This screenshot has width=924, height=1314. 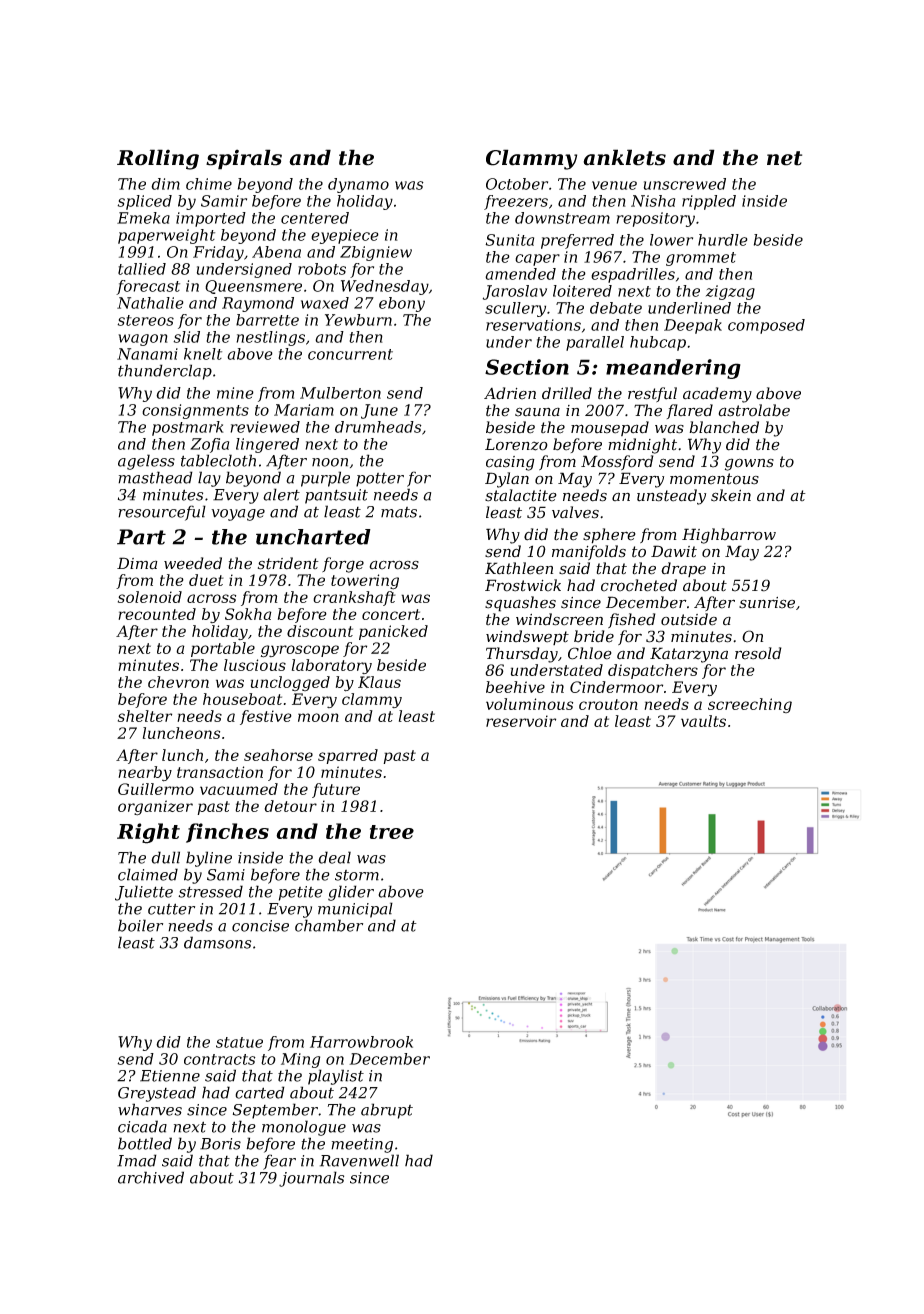 What do you see at coordinates (355, 910) in the screenshot?
I see `municipal` at bounding box center [355, 910].
